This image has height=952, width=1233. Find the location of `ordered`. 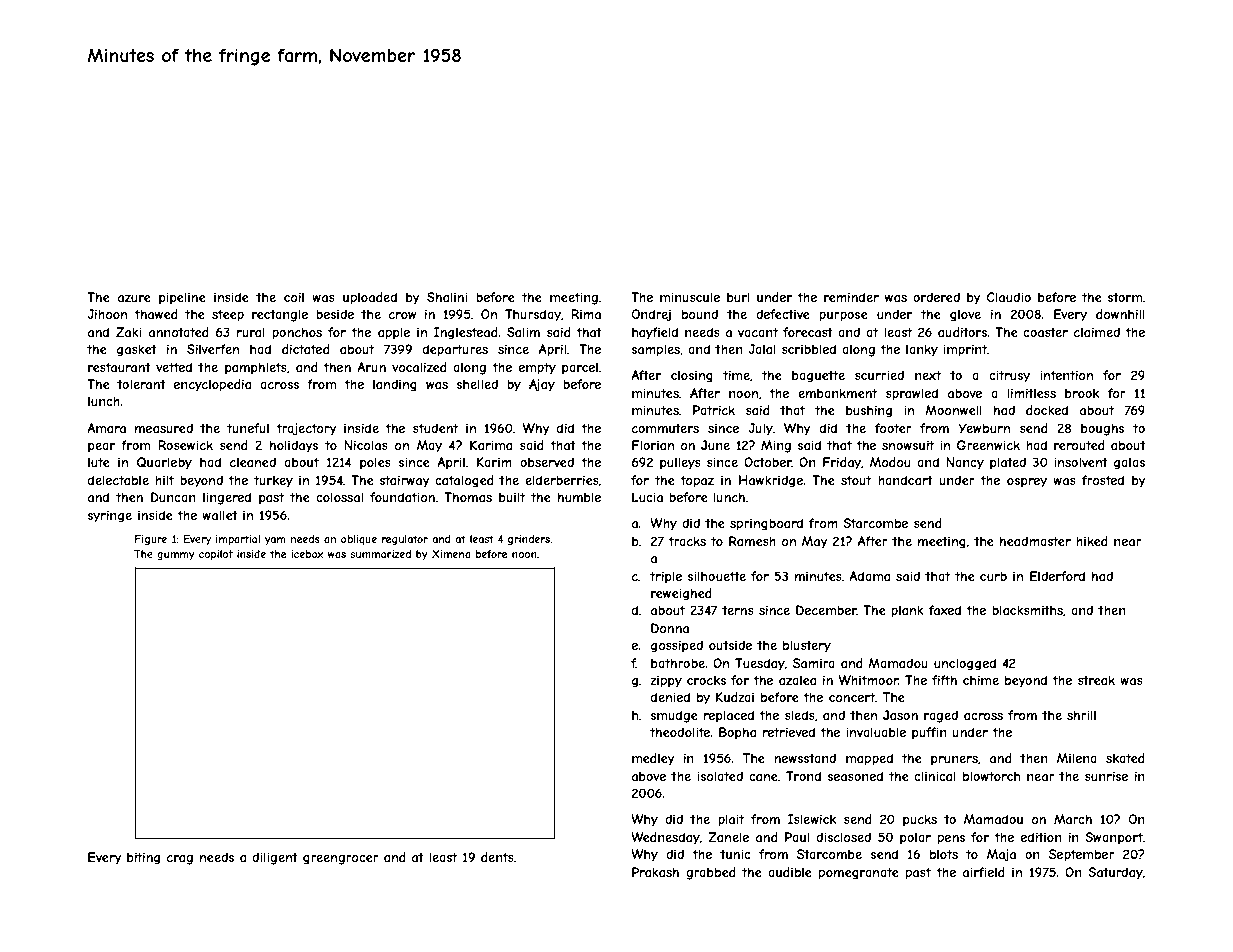

ordered is located at coordinates (936, 297).
